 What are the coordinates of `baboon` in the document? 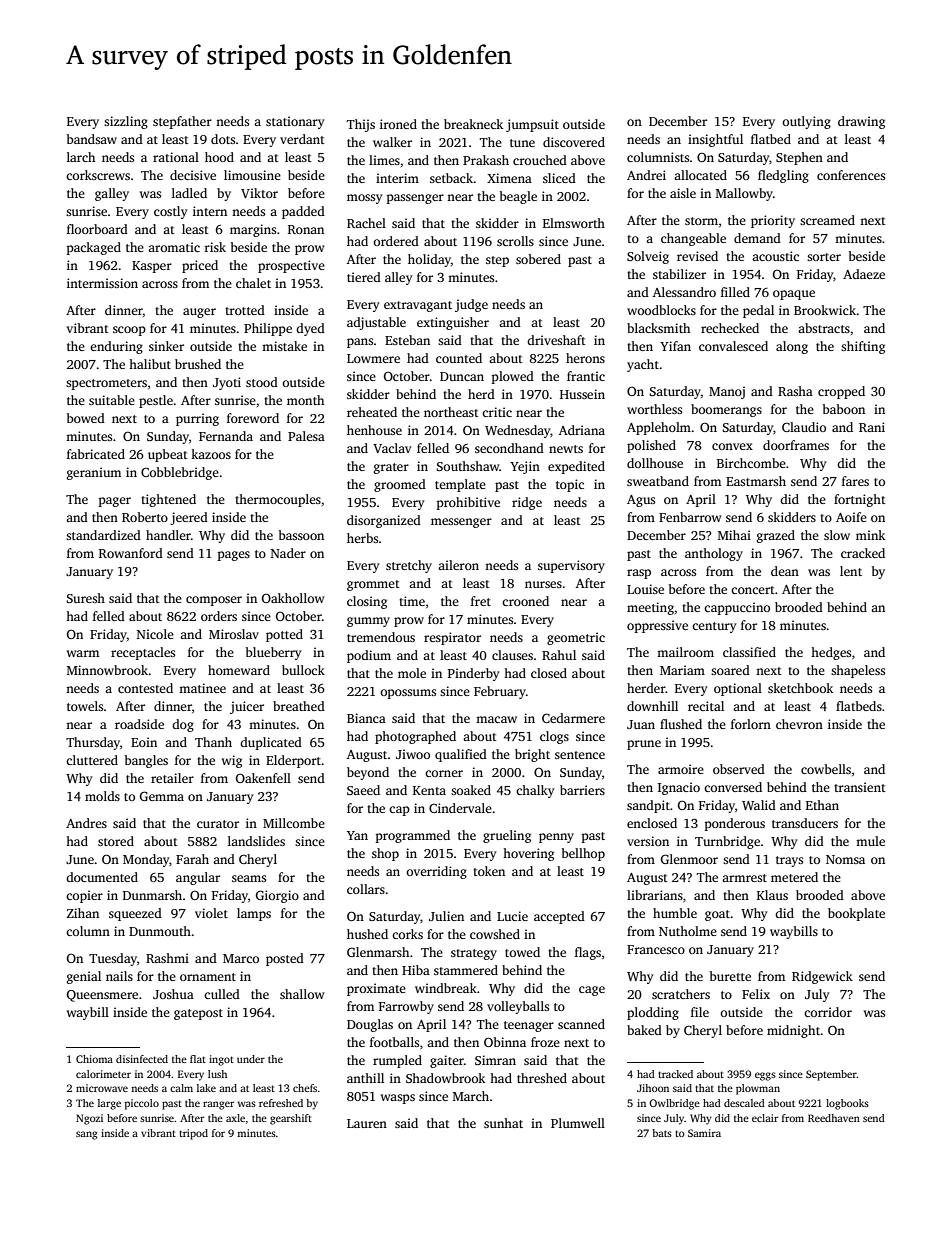 It's located at (844, 409).
